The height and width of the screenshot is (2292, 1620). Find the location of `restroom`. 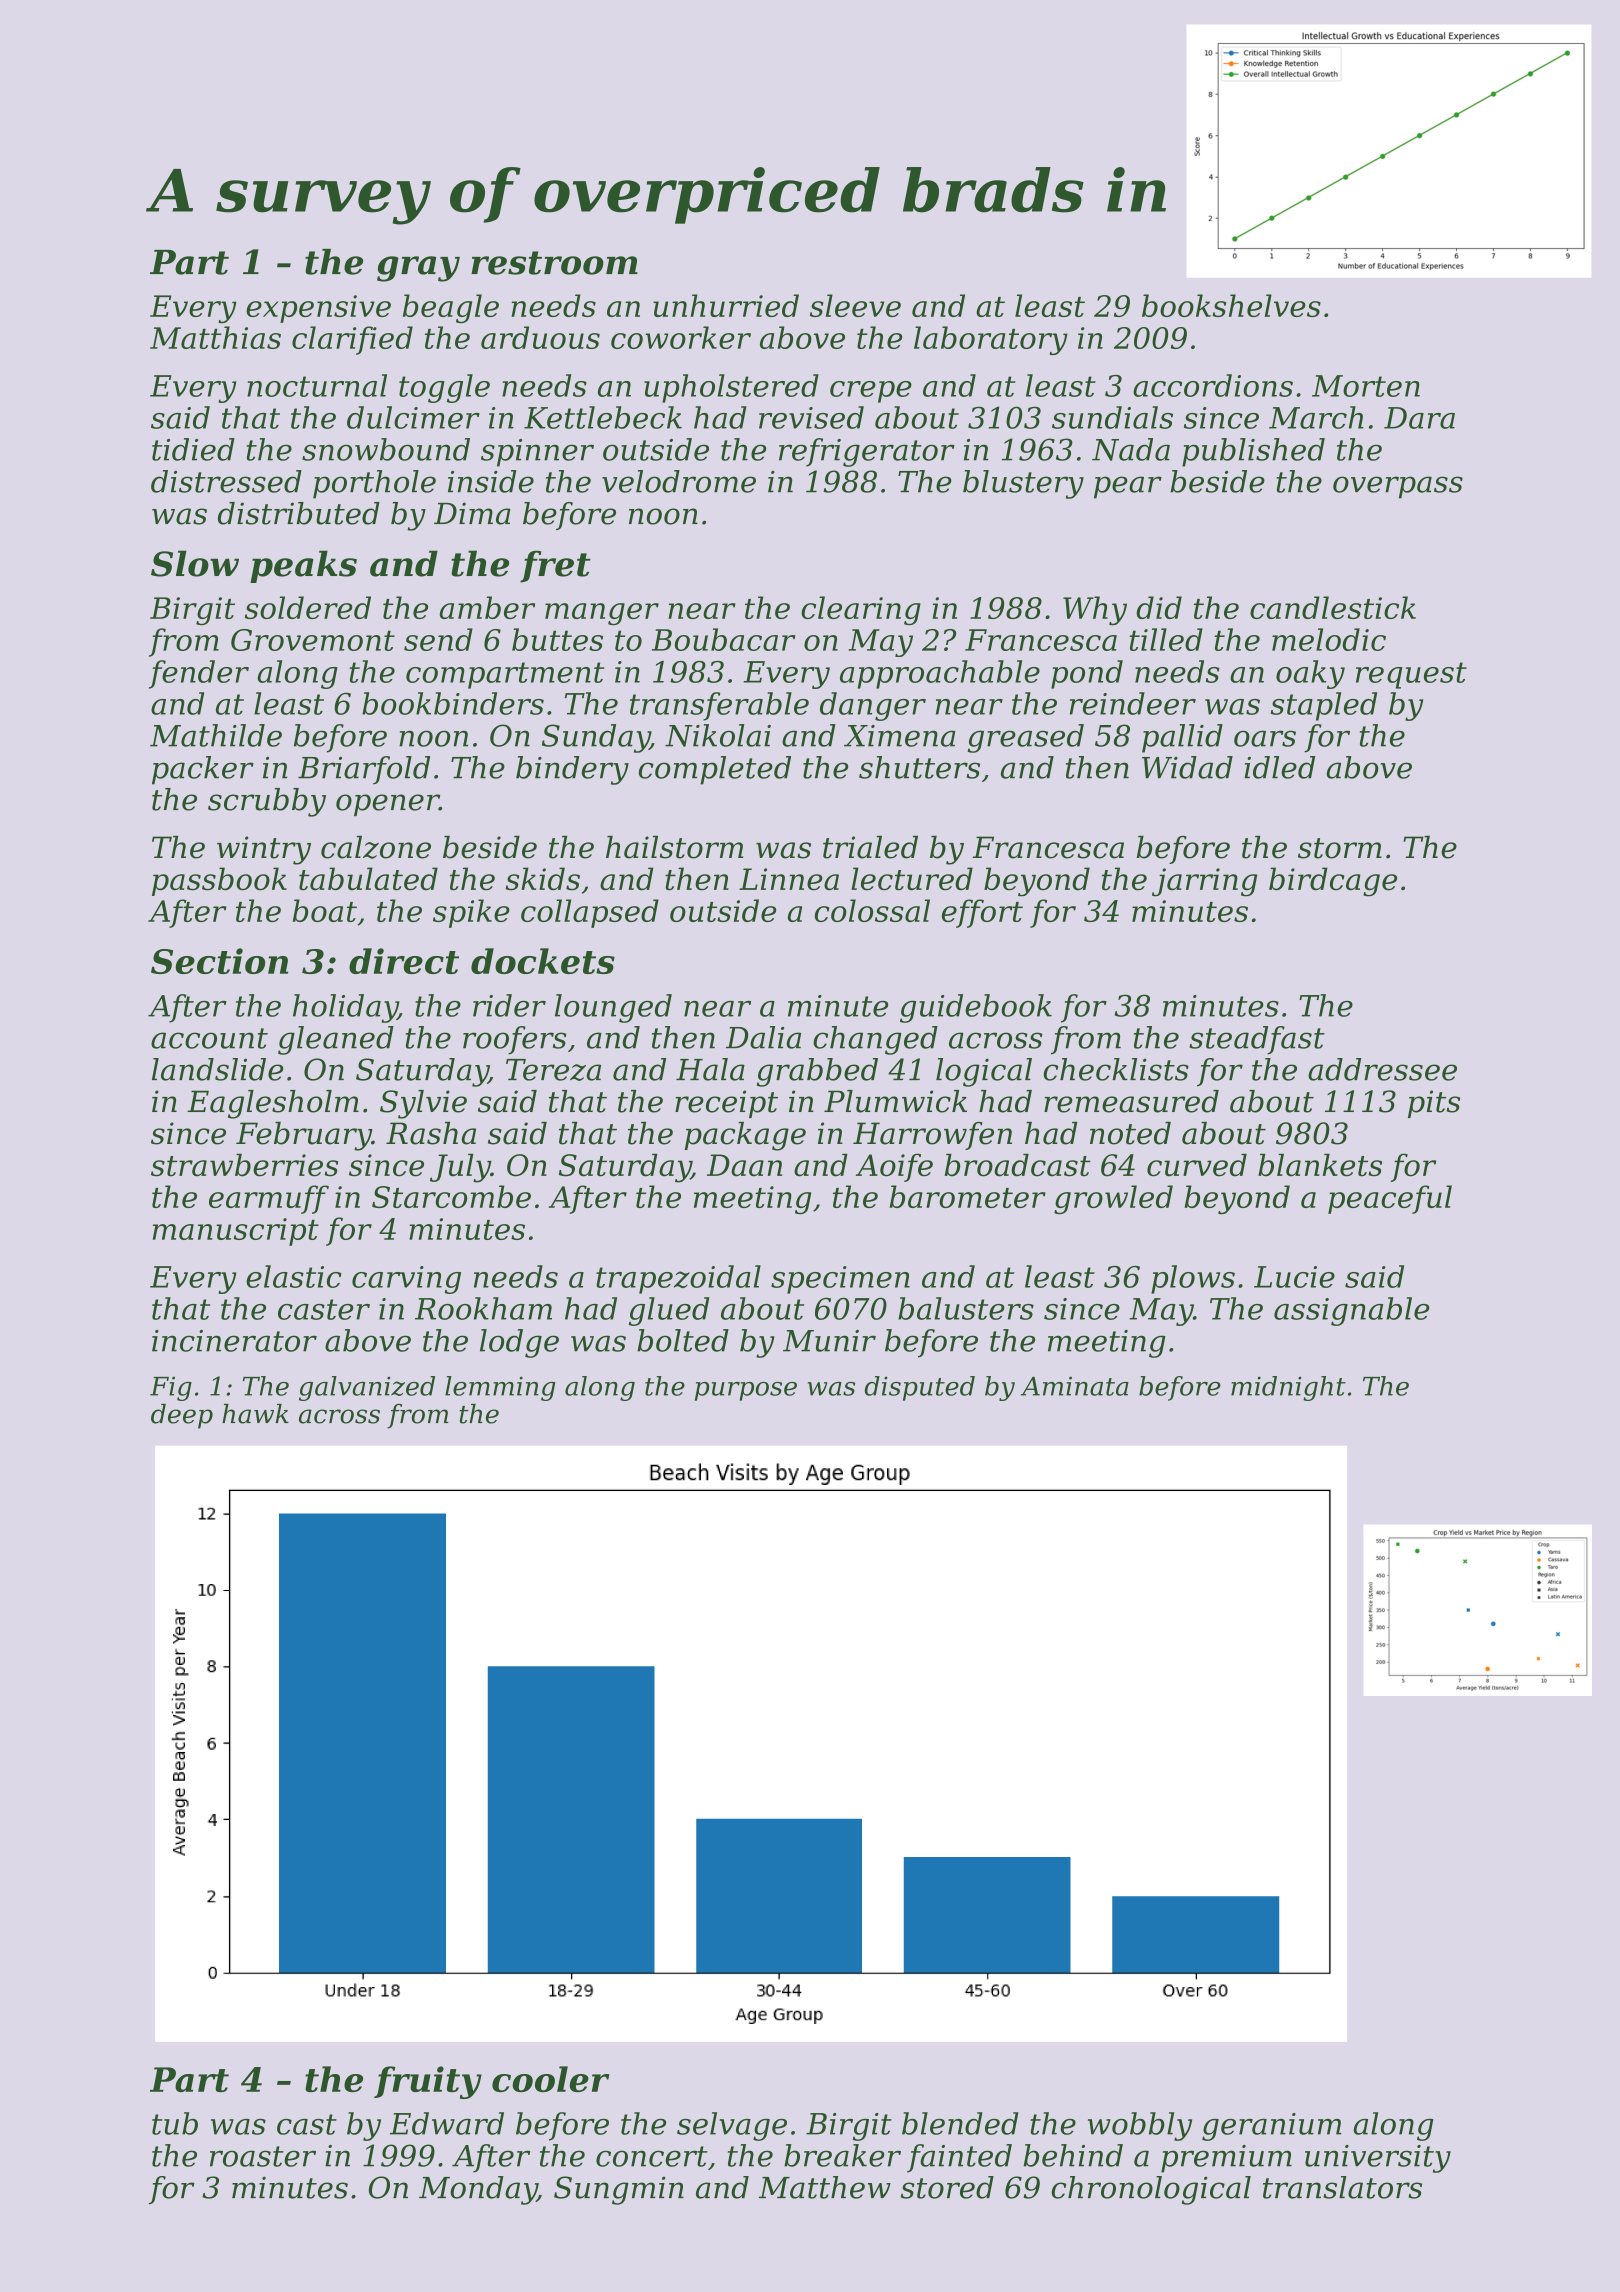

restroom is located at coordinates (554, 263).
